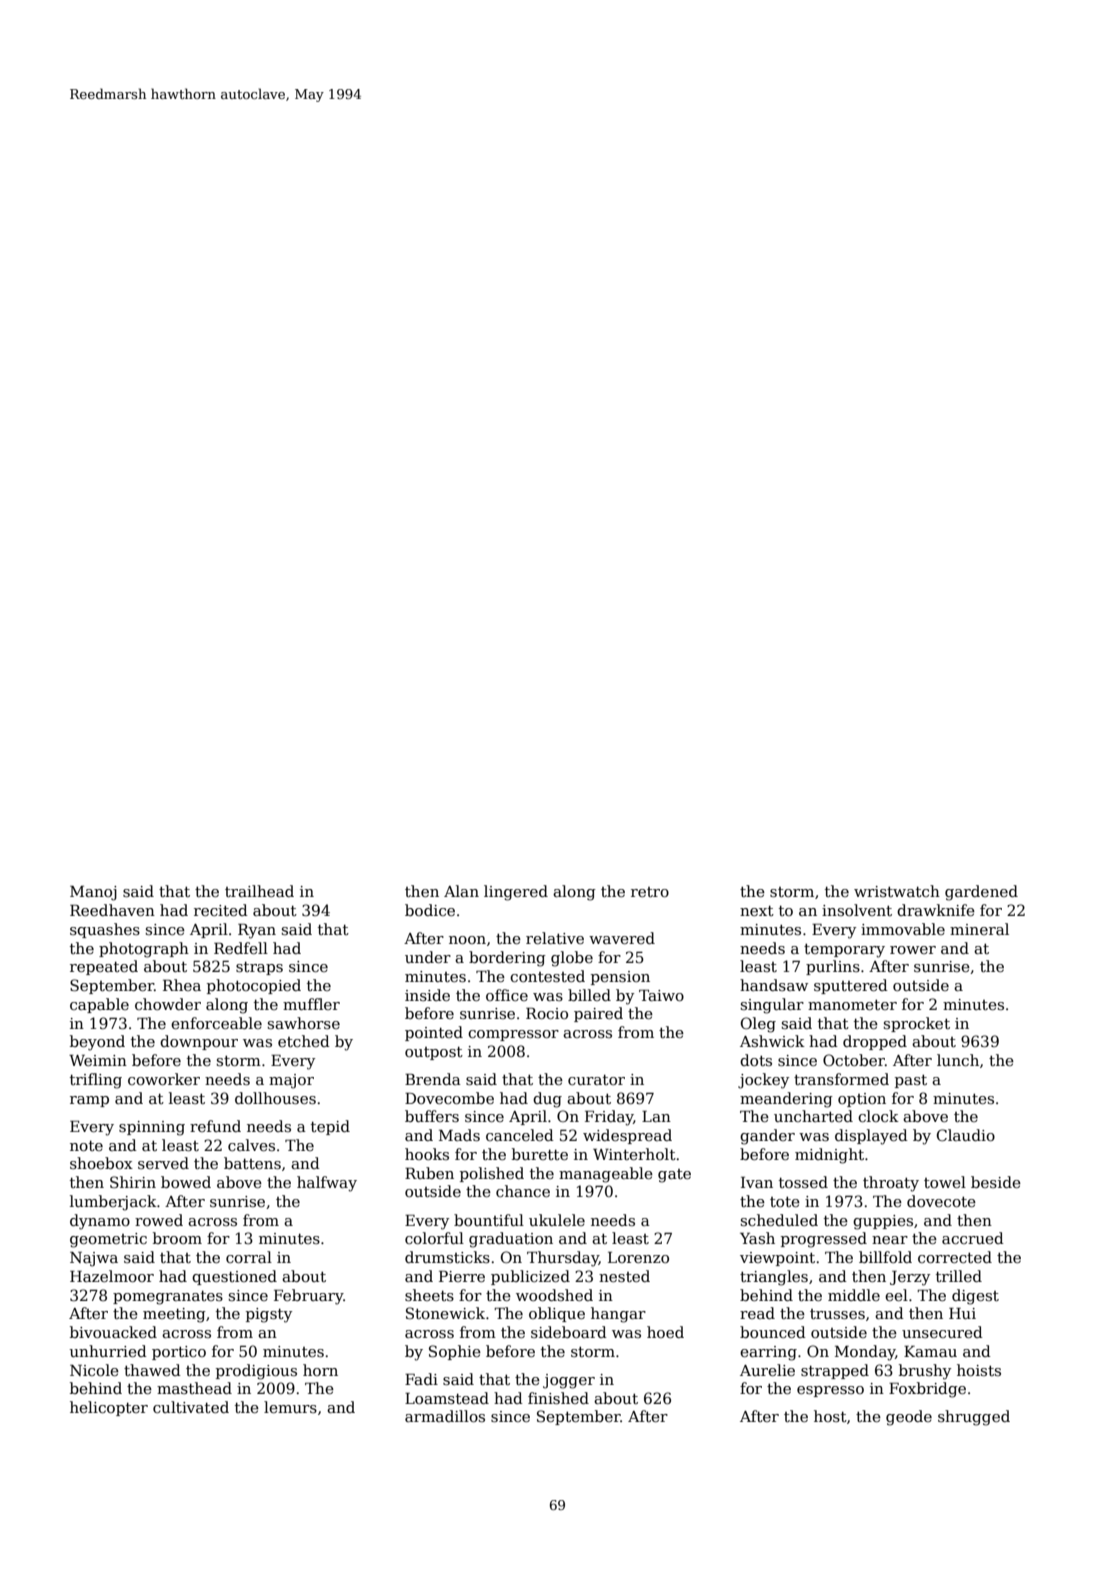  What do you see at coordinates (618, 1315) in the document?
I see `hangar` at bounding box center [618, 1315].
